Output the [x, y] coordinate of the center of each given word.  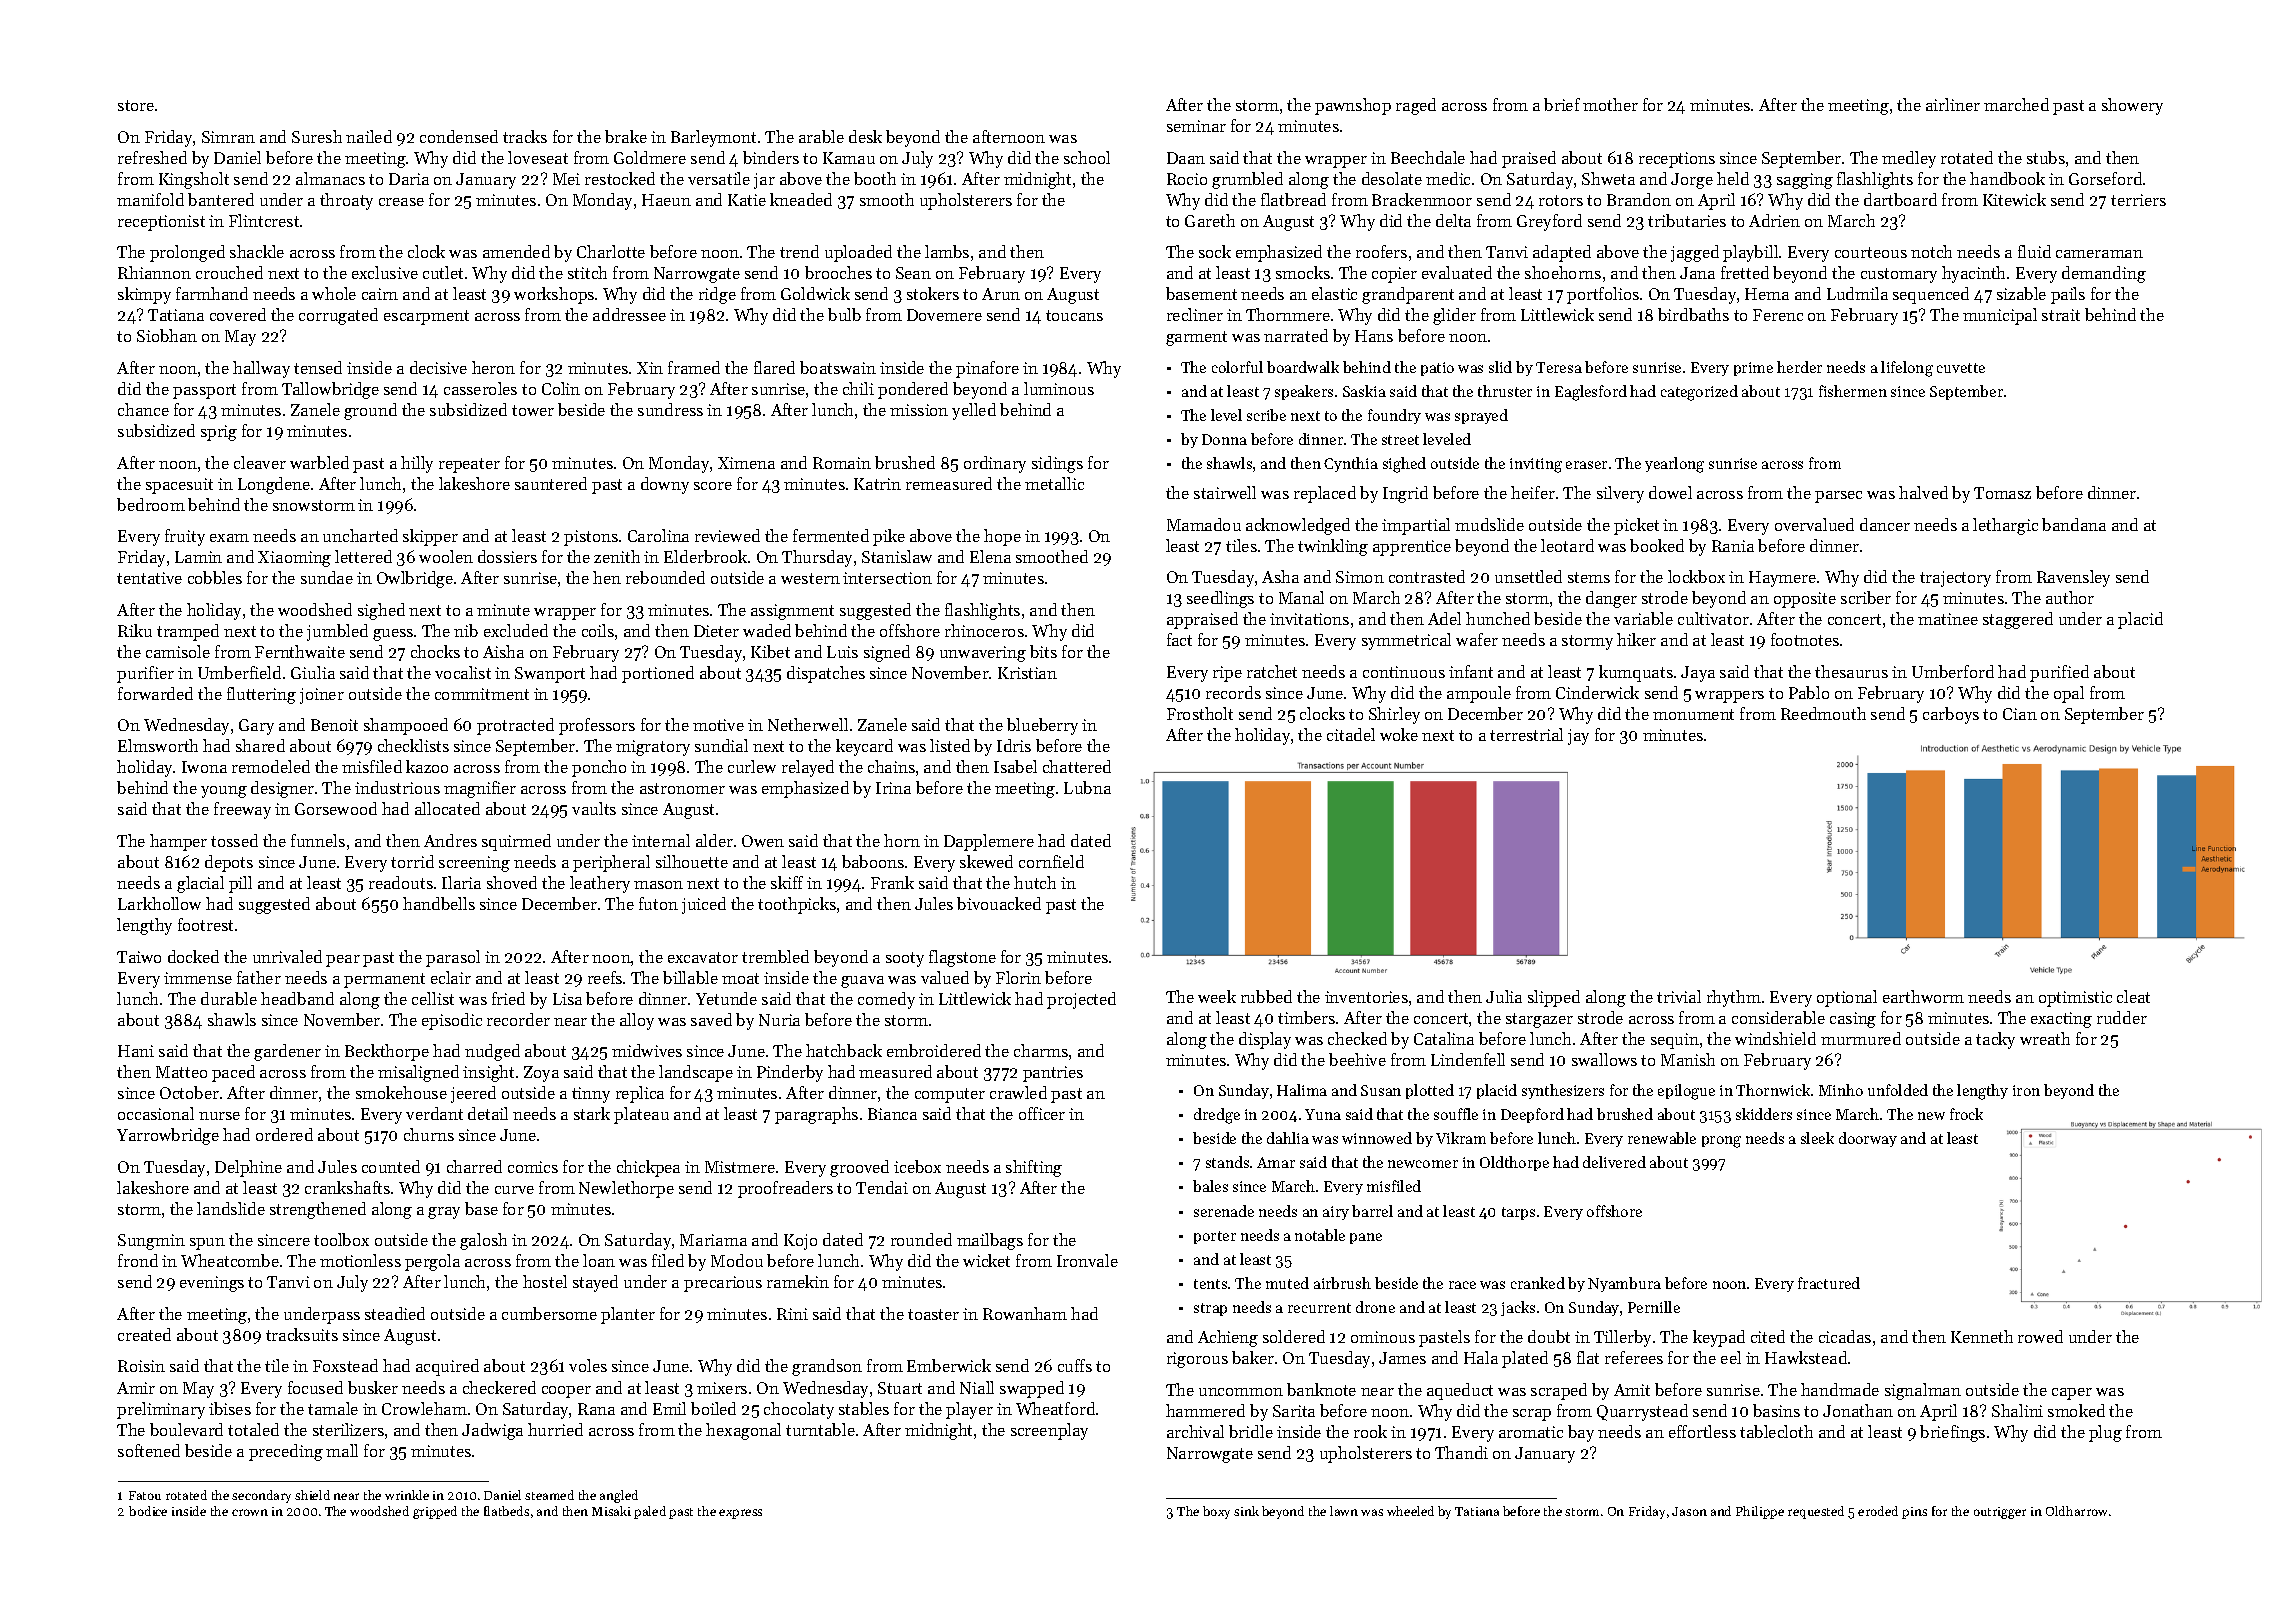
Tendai [882, 1187]
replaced [1325, 494]
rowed [2040, 1336]
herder [1799, 367]
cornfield [1051, 861]
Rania [1733, 546]
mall [342, 1450]
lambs [947, 251]
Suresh [317, 136]
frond [138, 1260]
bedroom [151, 504]
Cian [2020, 714]
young [224, 792]
